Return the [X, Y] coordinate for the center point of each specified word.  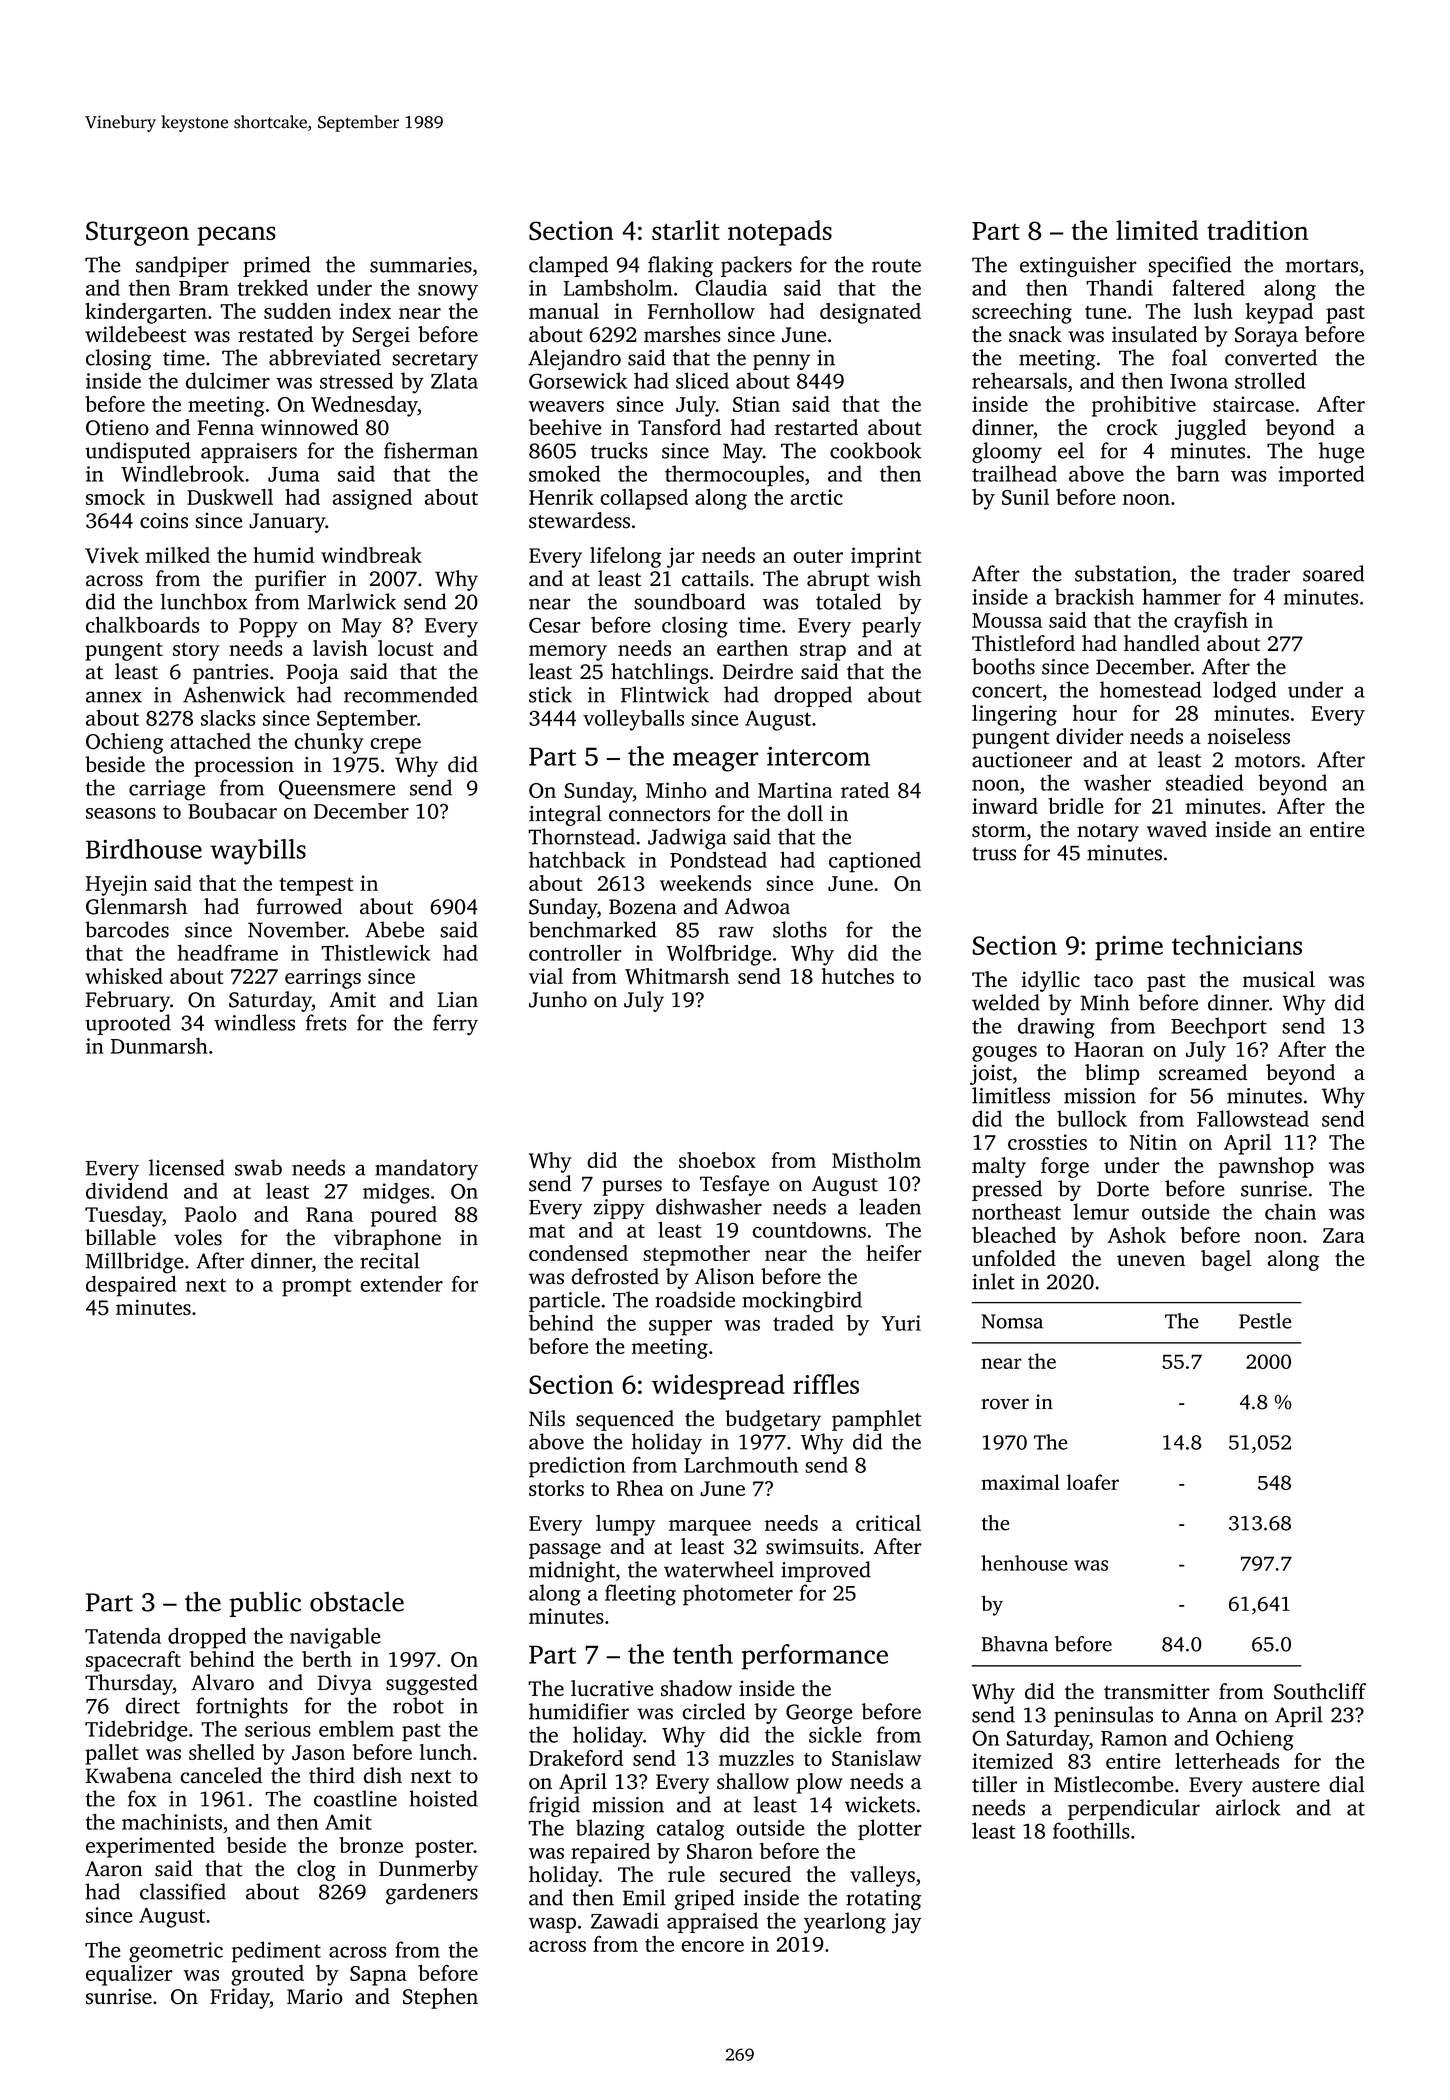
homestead [1151, 689]
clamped [568, 266]
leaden [890, 1206]
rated [865, 790]
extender [401, 1284]
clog [316, 1870]
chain [1290, 1211]
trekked [272, 287]
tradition [1257, 230]
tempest [316, 887]
